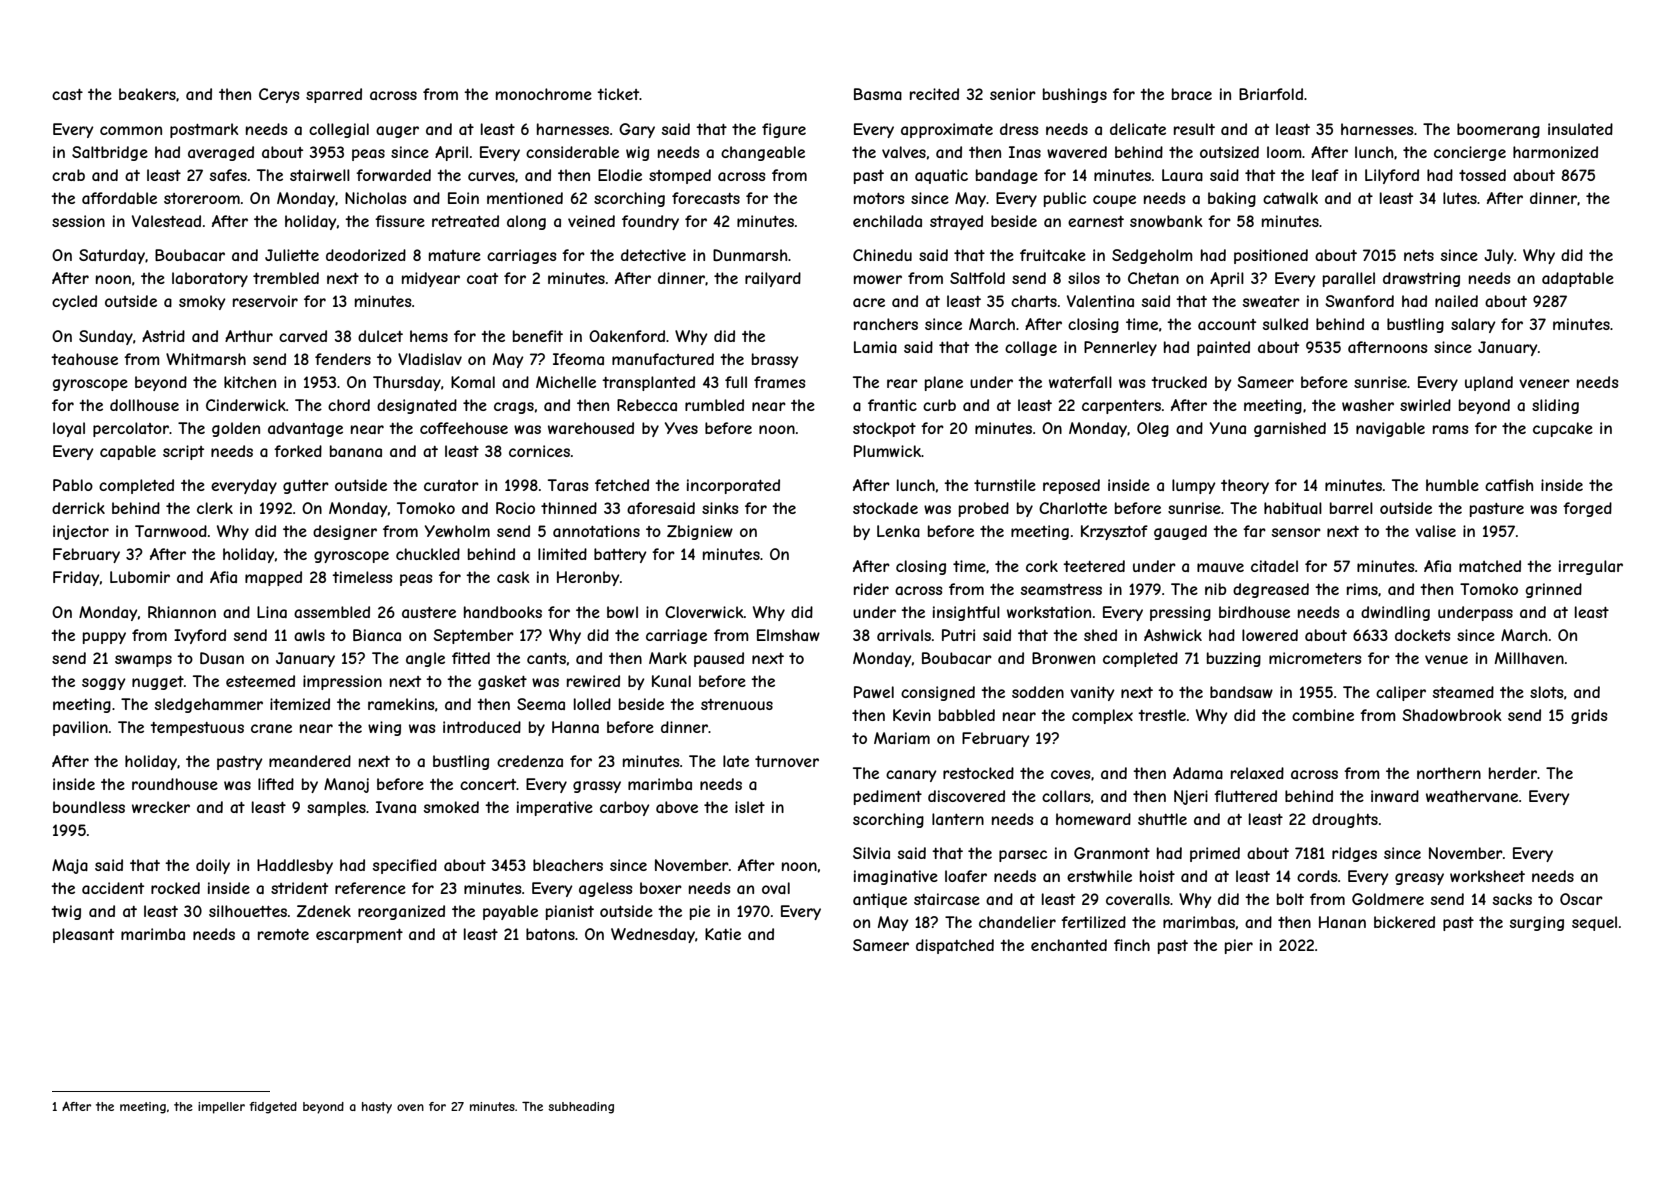 The image size is (1676, 1185). I want to click on payable, so click(510, 912).
